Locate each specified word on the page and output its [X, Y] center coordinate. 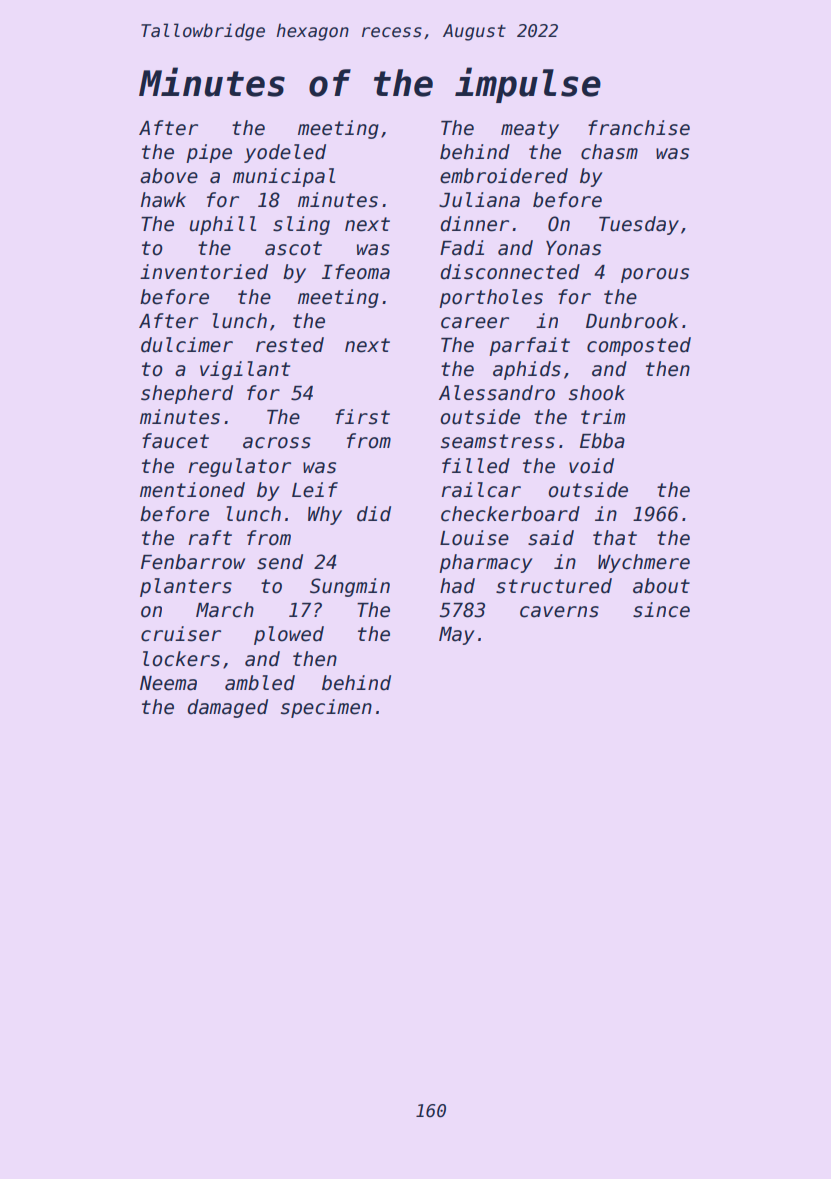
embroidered [504, 176]
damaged [227, 708]
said [551, 538]
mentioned [192, 490]
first [362, 417]
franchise [639, 128]
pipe [209, 153]
